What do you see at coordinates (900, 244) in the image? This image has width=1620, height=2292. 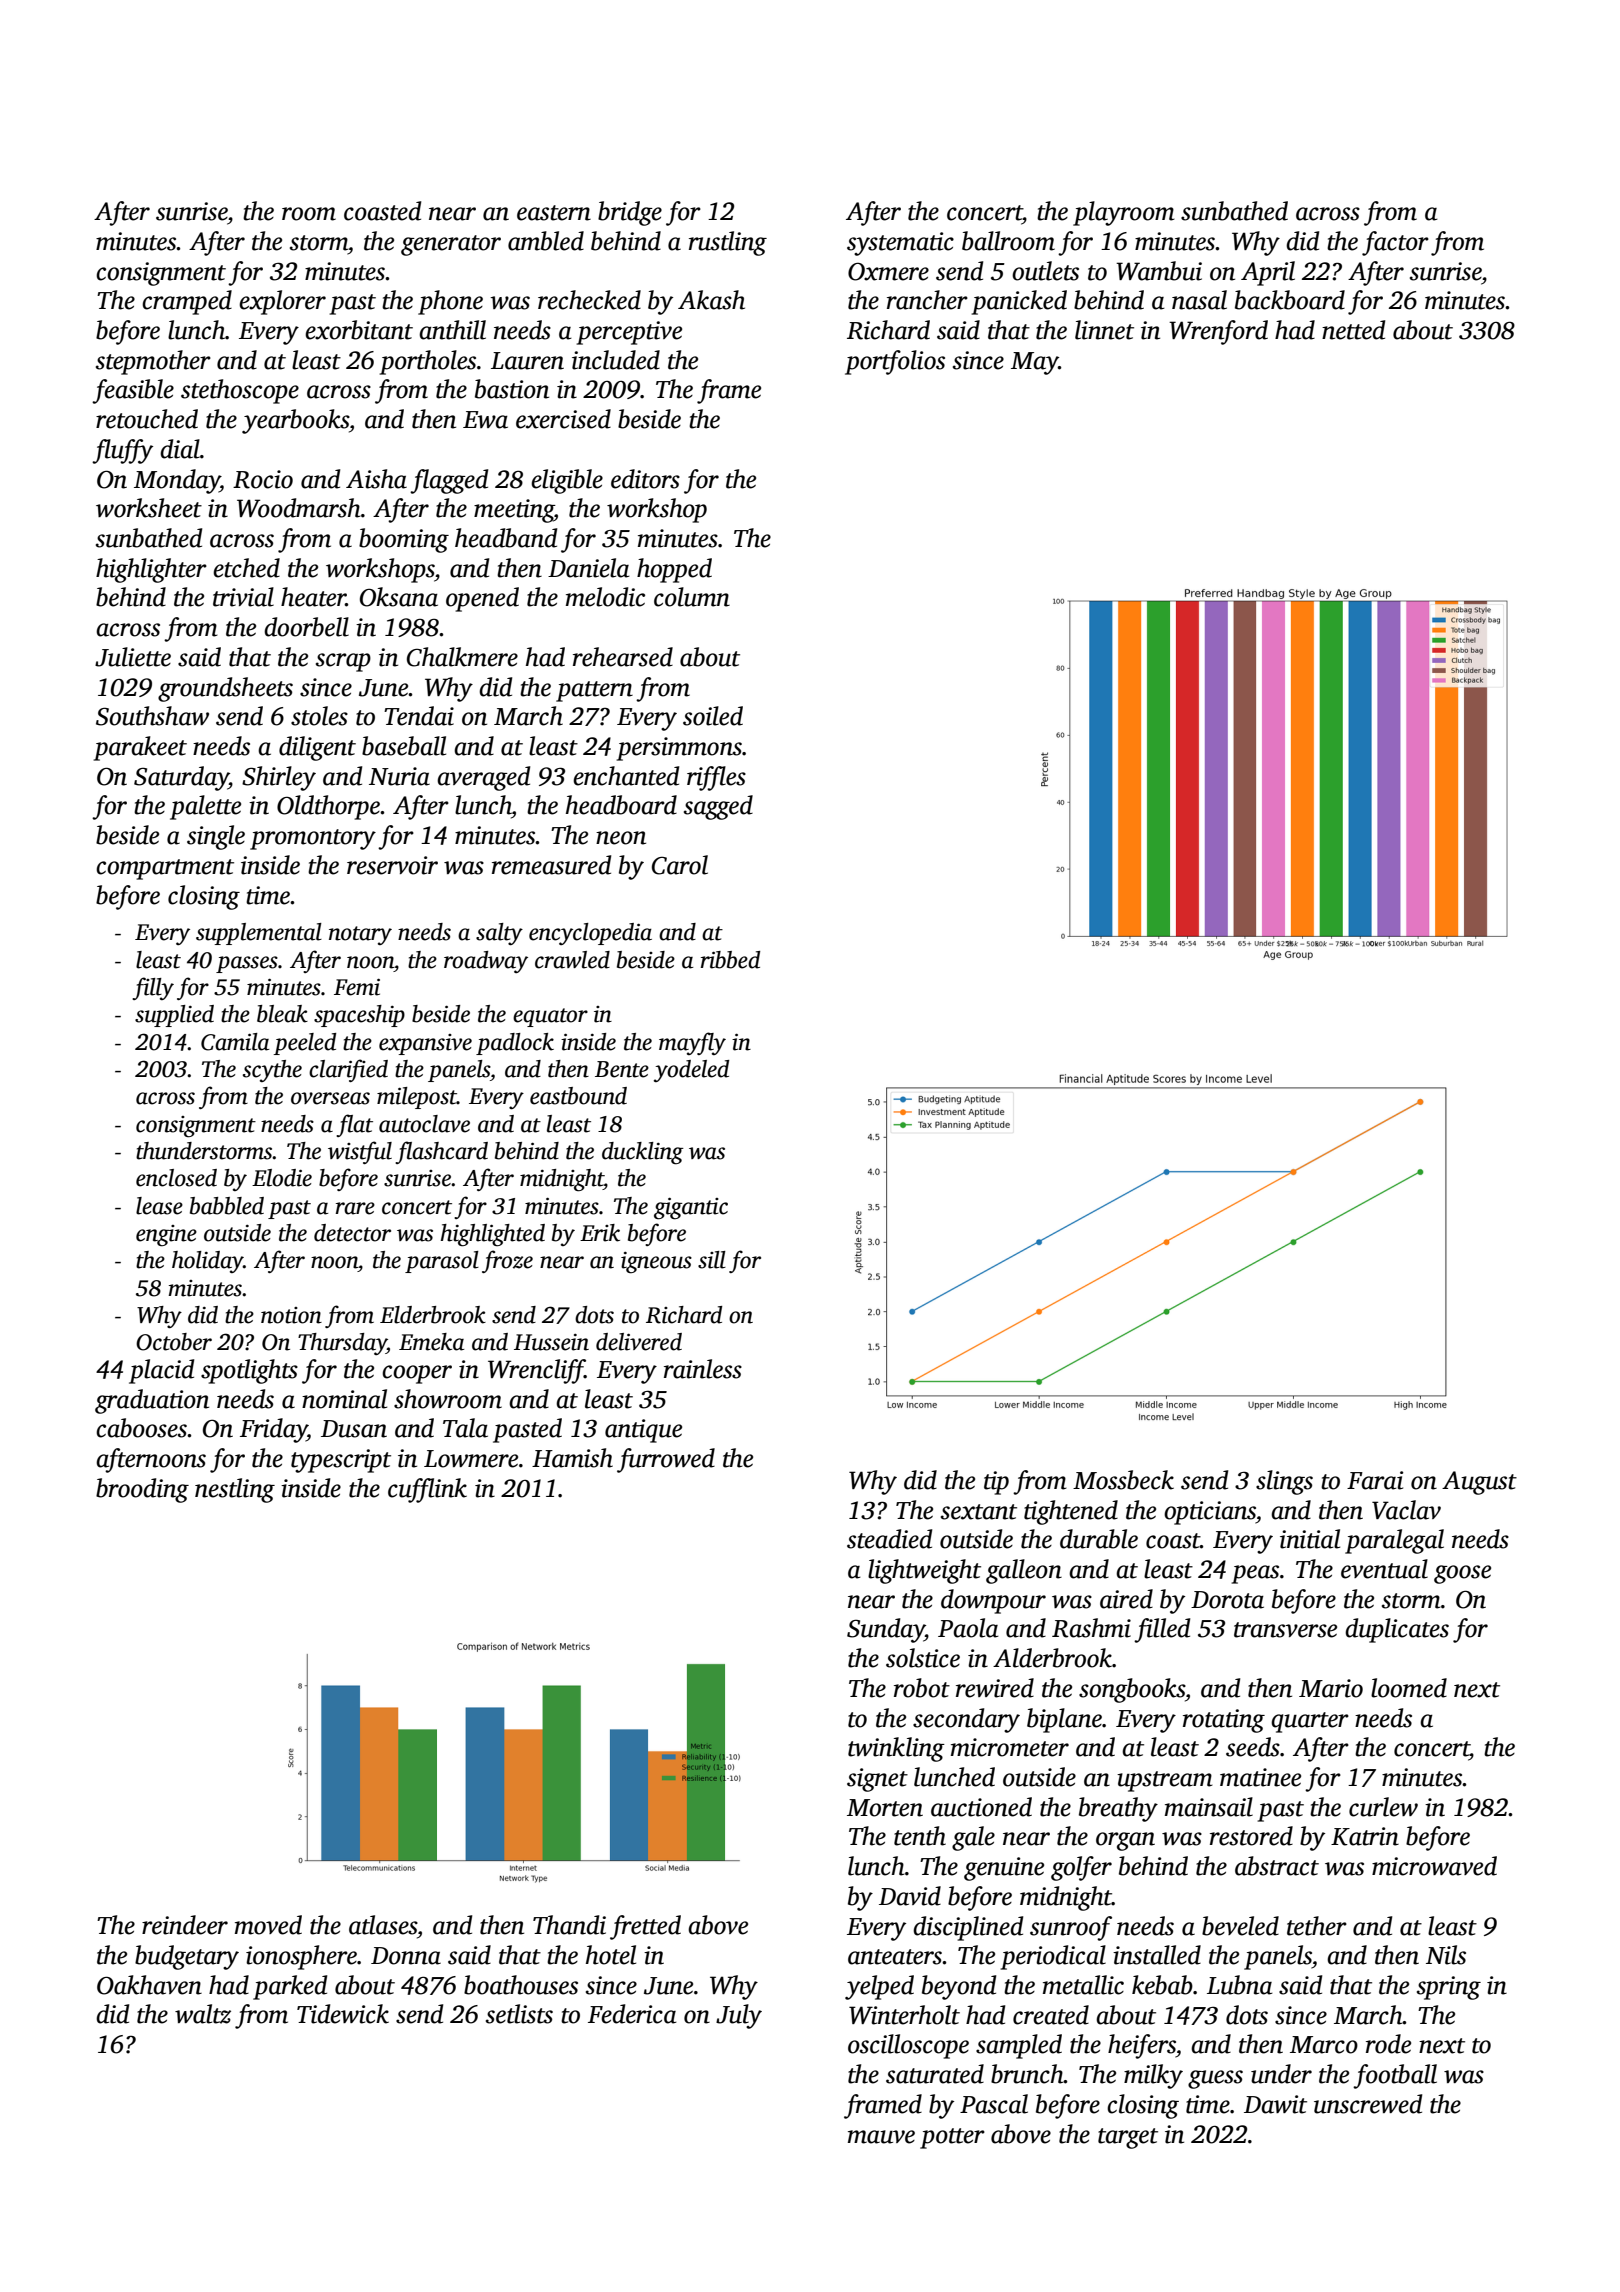 I see `systematic` at bounding box center [900, 244].
